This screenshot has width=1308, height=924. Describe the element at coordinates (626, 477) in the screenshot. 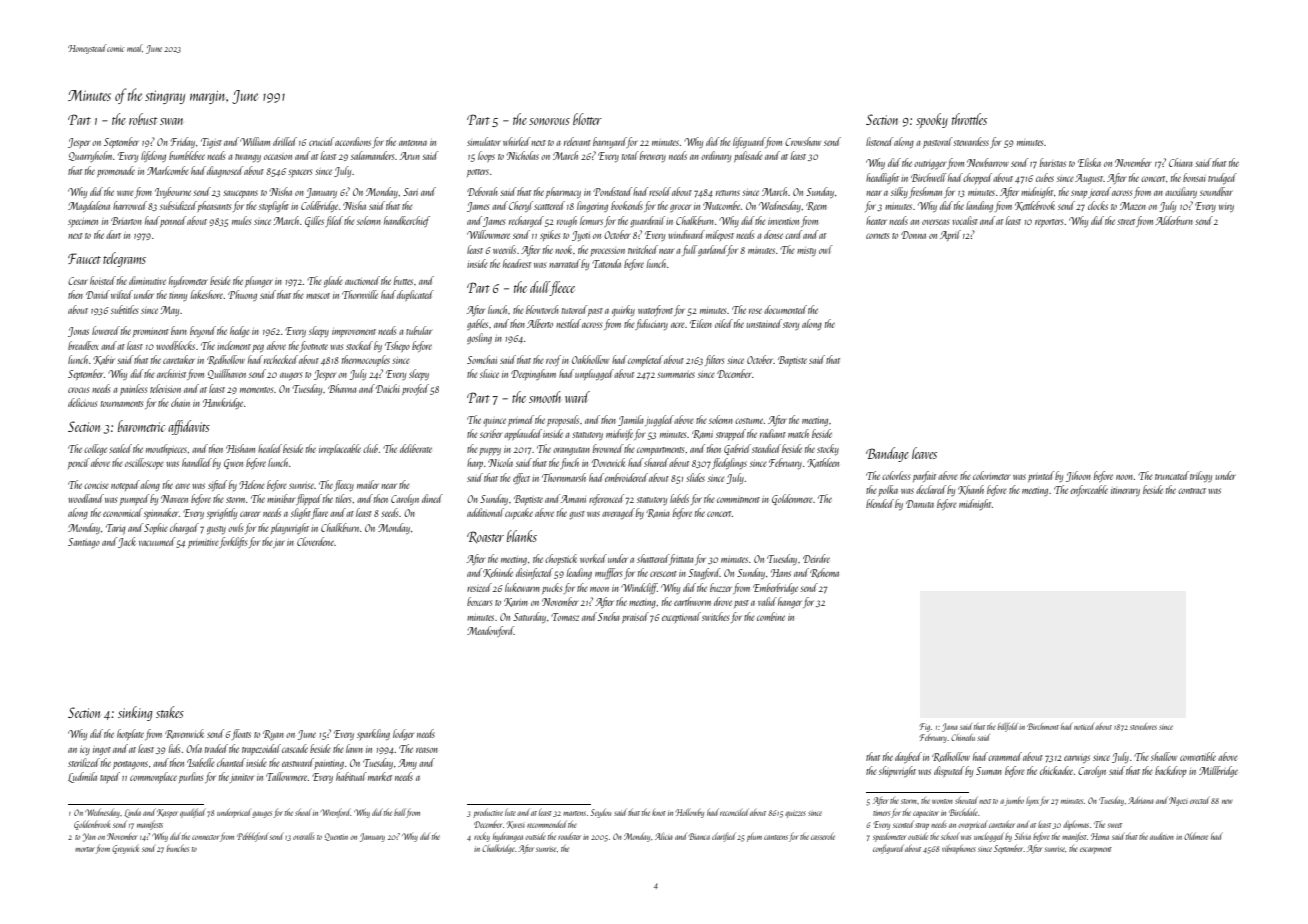

I see `embroidered` at that location.
